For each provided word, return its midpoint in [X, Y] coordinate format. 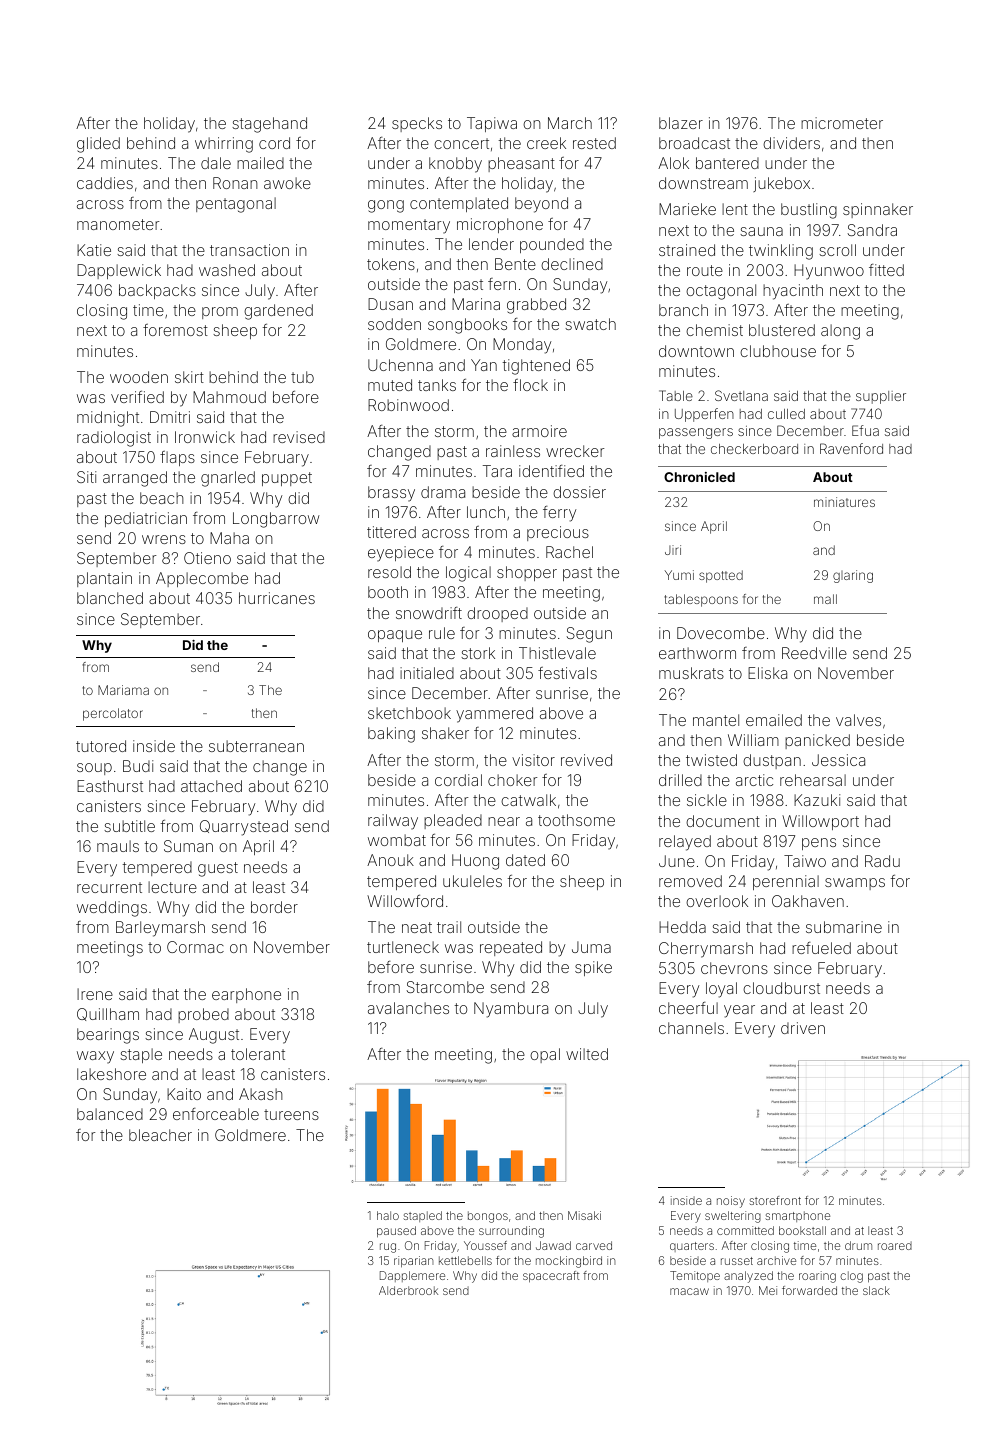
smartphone [797, 1216]
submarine [844, 927]
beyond [541, 205]
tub [302, 377]
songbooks [467, 326]
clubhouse [778, 351]
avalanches [408, 1008]
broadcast [694, 143]
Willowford [405, 900]
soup [94, 769]
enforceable [216, 1114]
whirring [224, 145]
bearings [108, 1036]
